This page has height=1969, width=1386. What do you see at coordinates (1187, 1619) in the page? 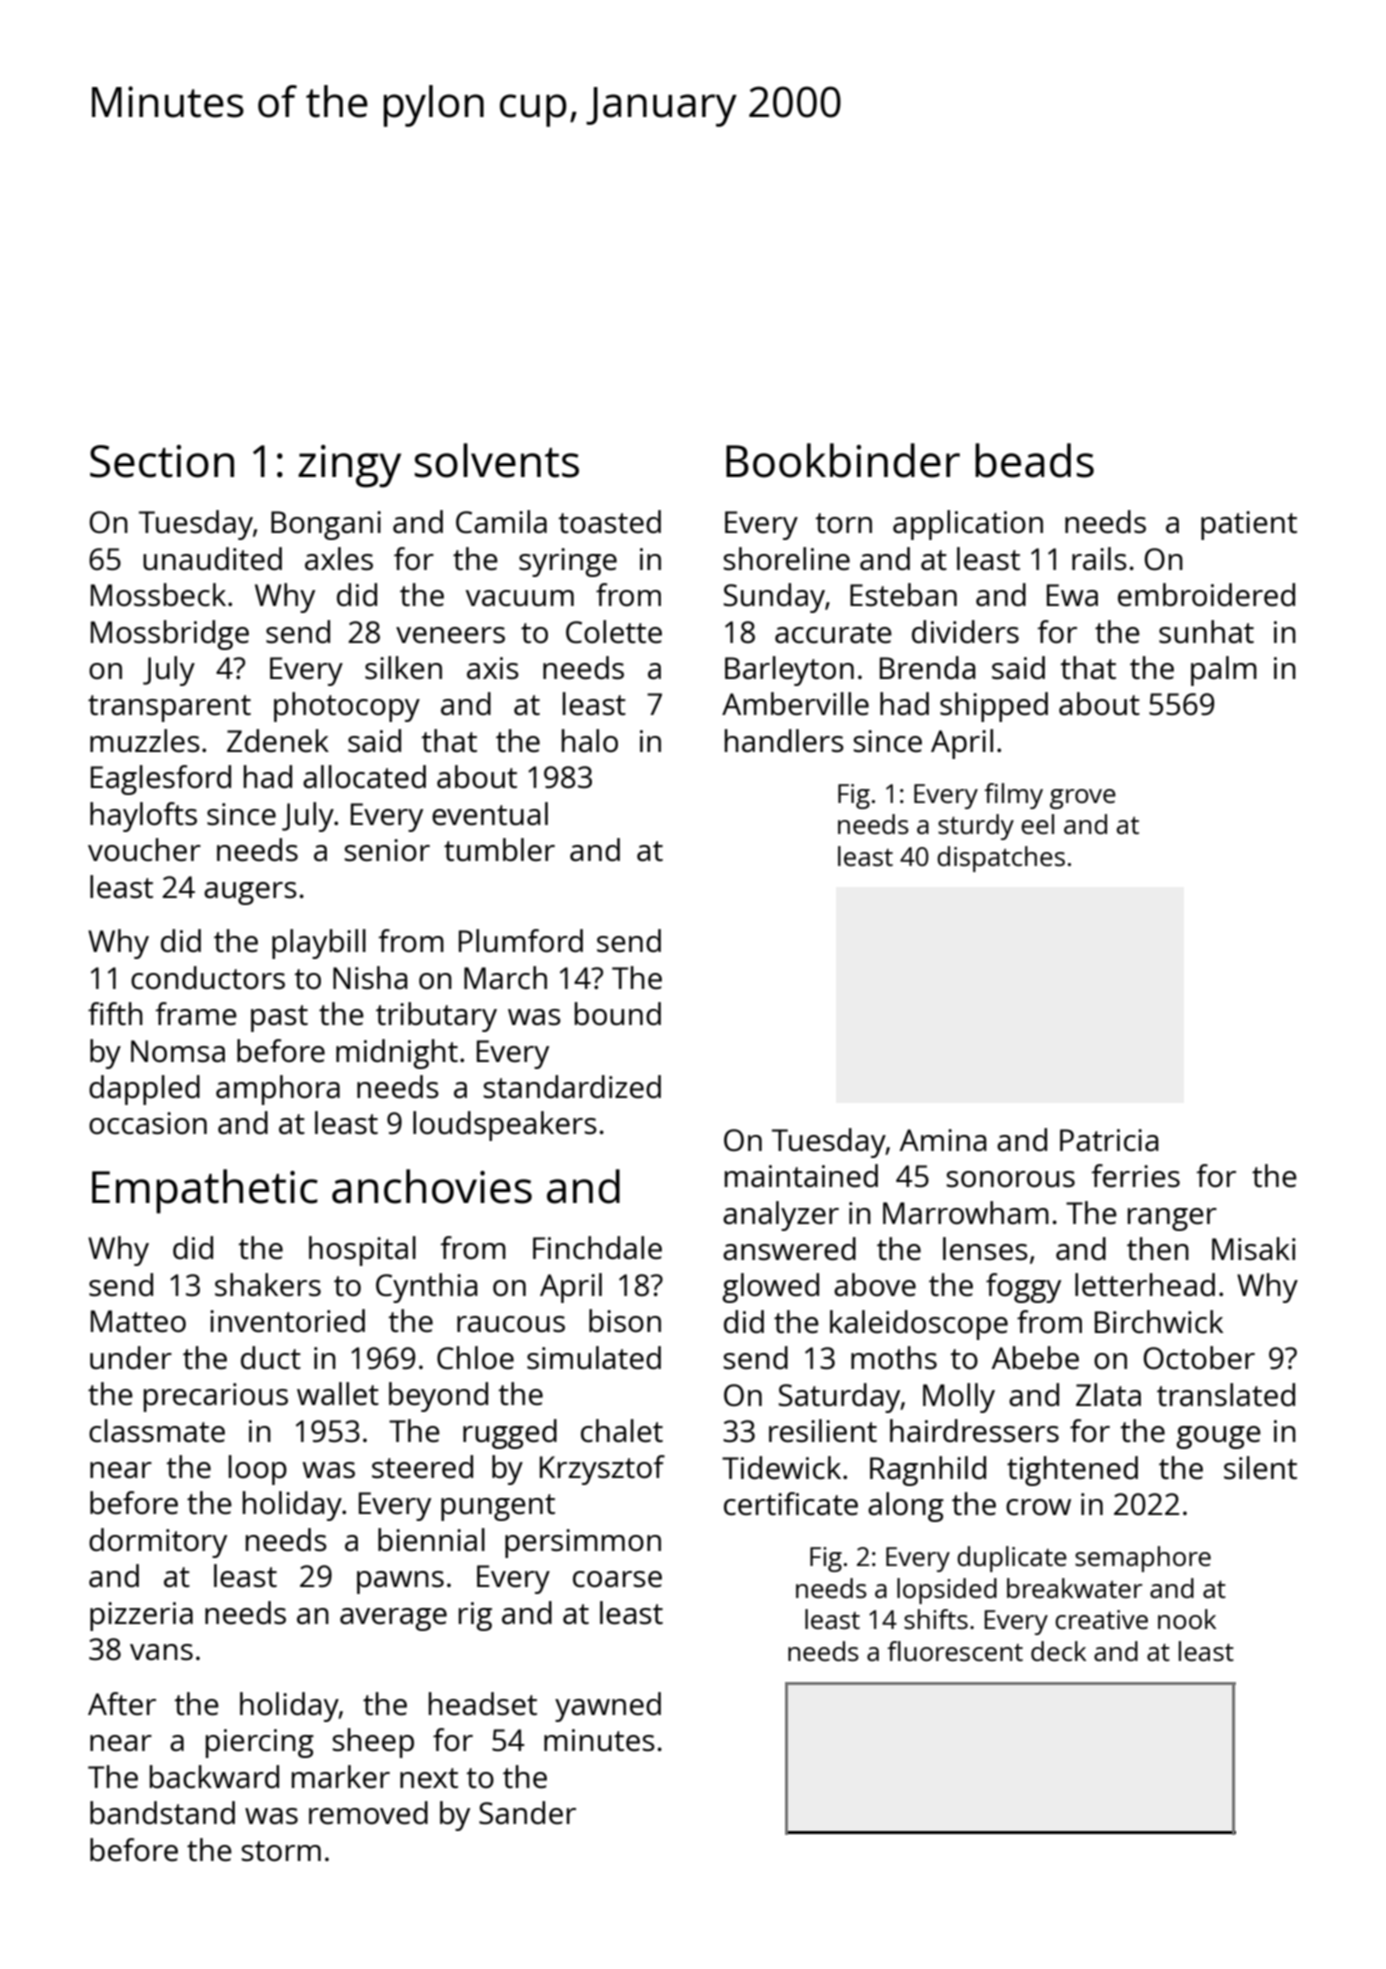
I see `nook` at bounding box center [1187, 1619].
